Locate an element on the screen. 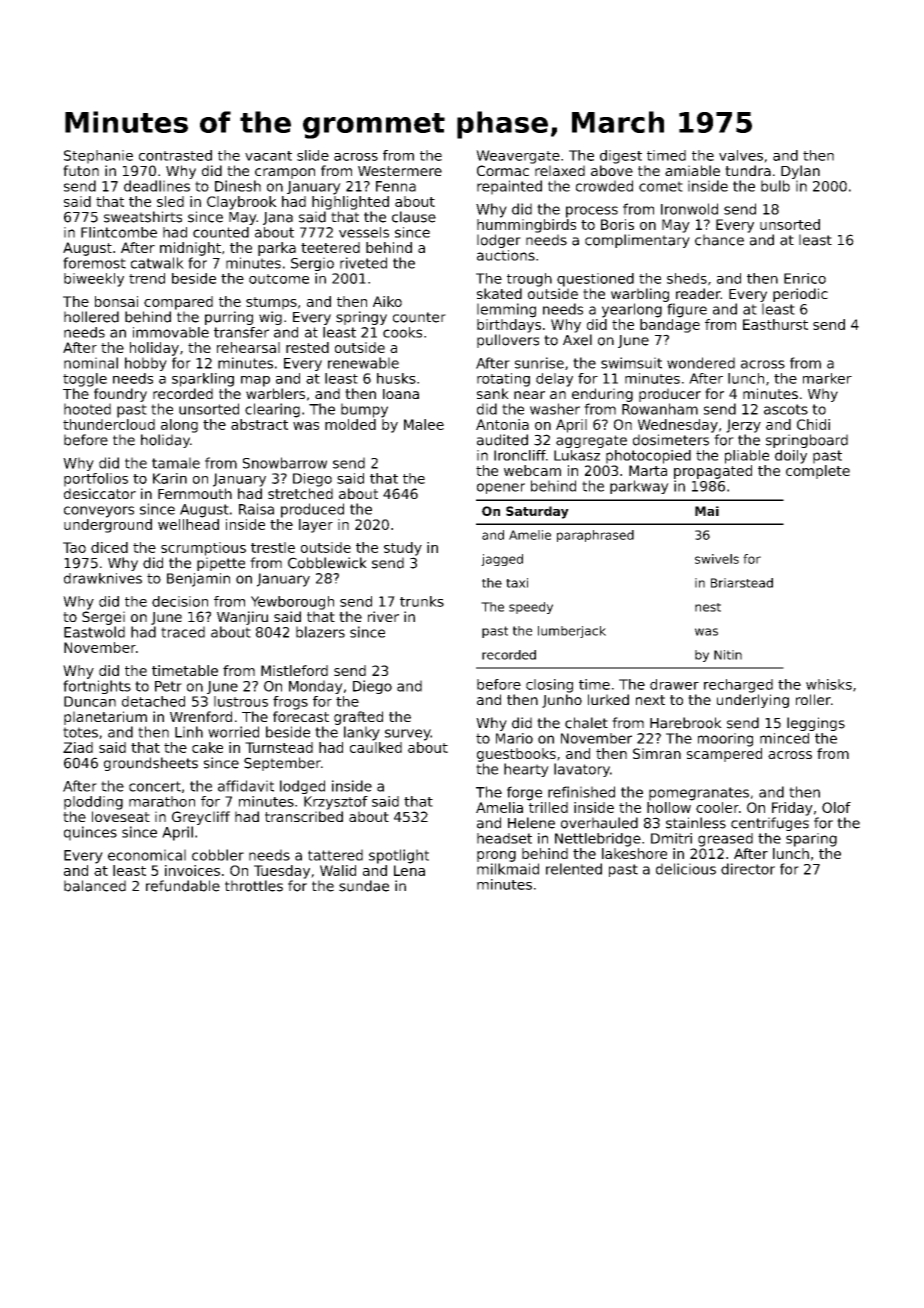 The height and width of the screenshot is (1308, 924). Harebrook is located at coordinates (686, 723).
